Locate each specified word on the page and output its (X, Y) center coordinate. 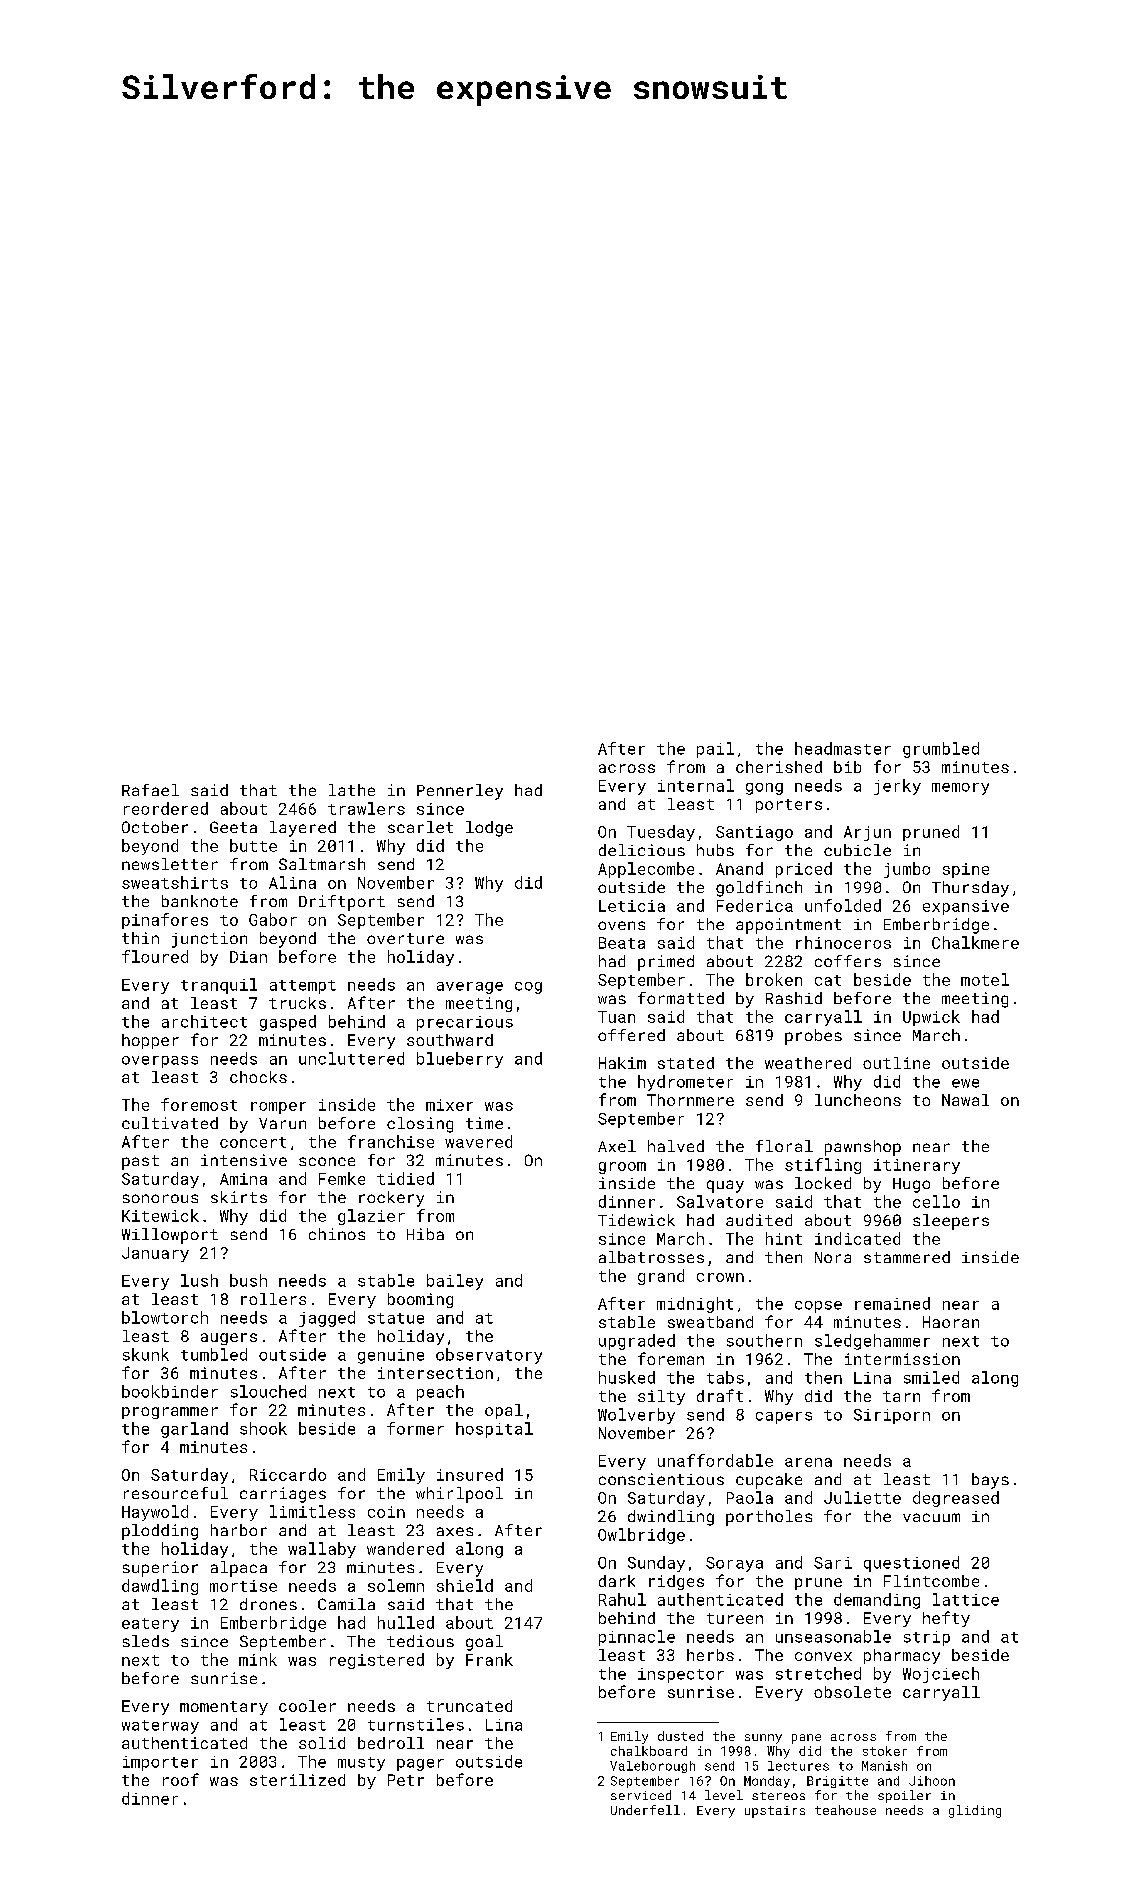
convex (823, 1656)
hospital (494, 1430)
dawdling (160, 1587)
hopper (150, 1041)
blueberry (460, 1060)
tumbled (214, 1354)
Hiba (425, 1234)
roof (181, 1779)
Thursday (970, 889)
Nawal (965, 1100)
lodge (489, 829)
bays (990, 1481)
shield (465, 1585)
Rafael (150, 790)
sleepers (951, 1222)
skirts (239, 1197)
